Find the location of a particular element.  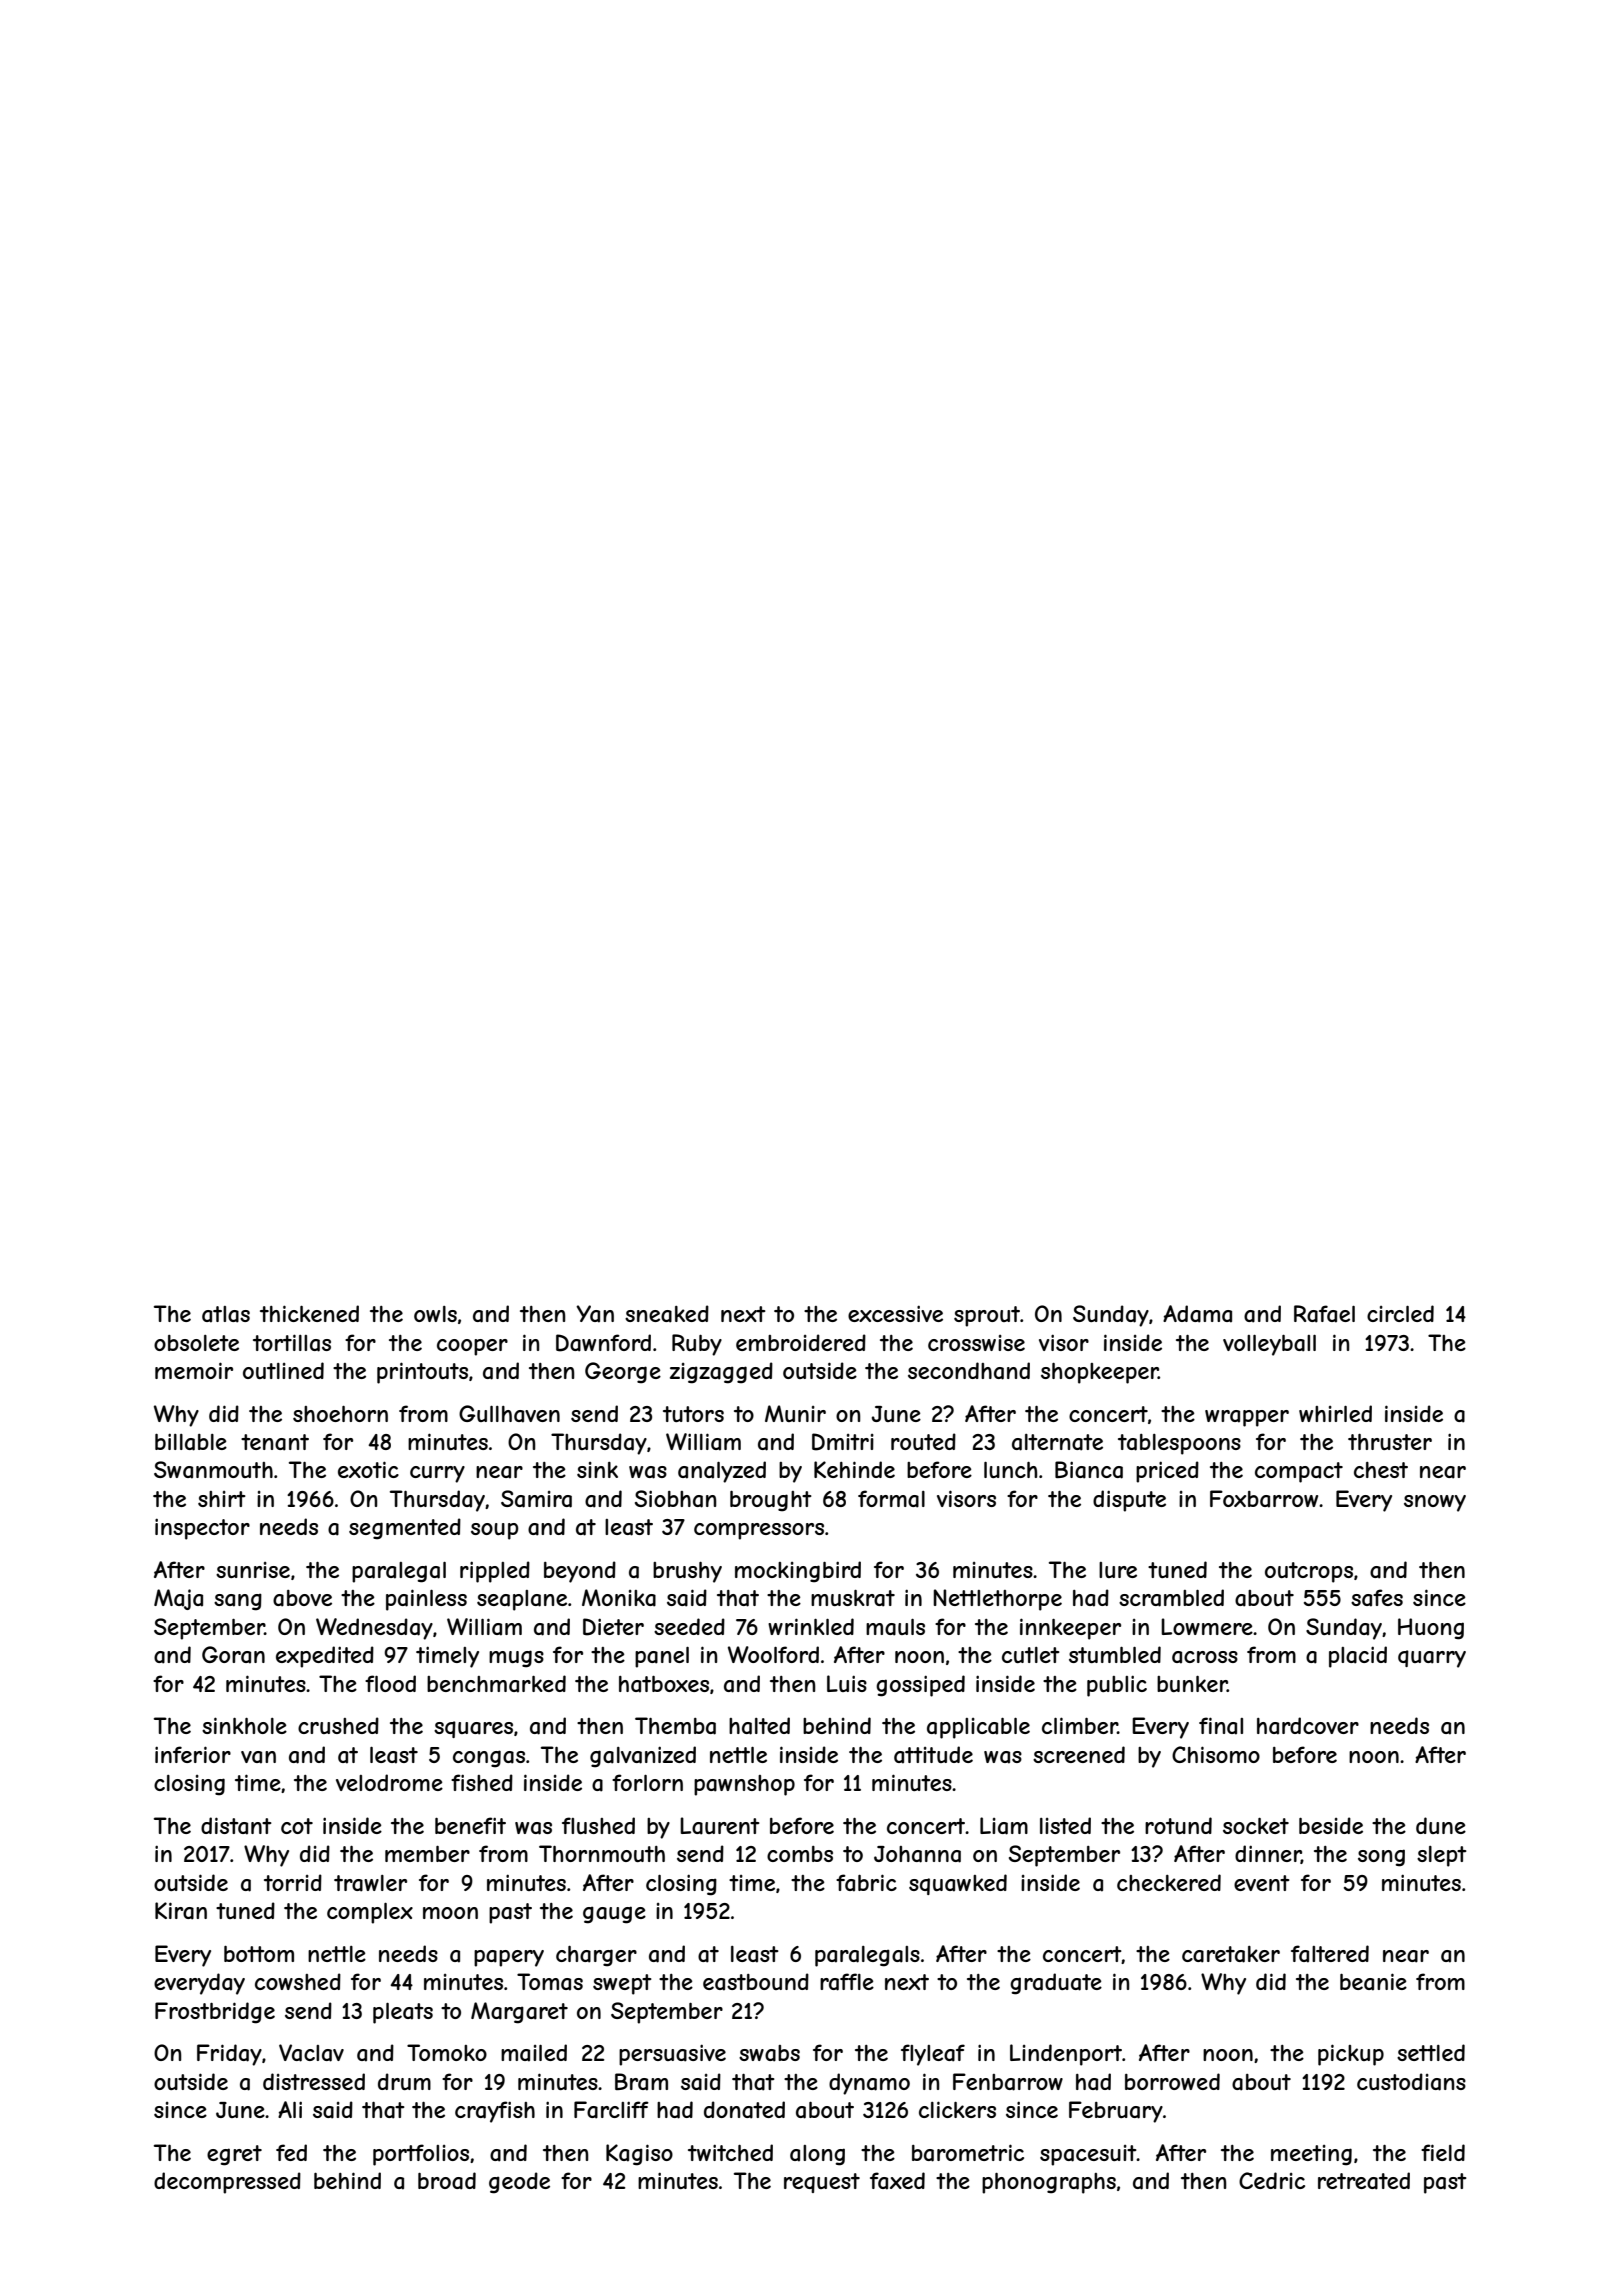

atlas is located at coordinates (226, 1314).
